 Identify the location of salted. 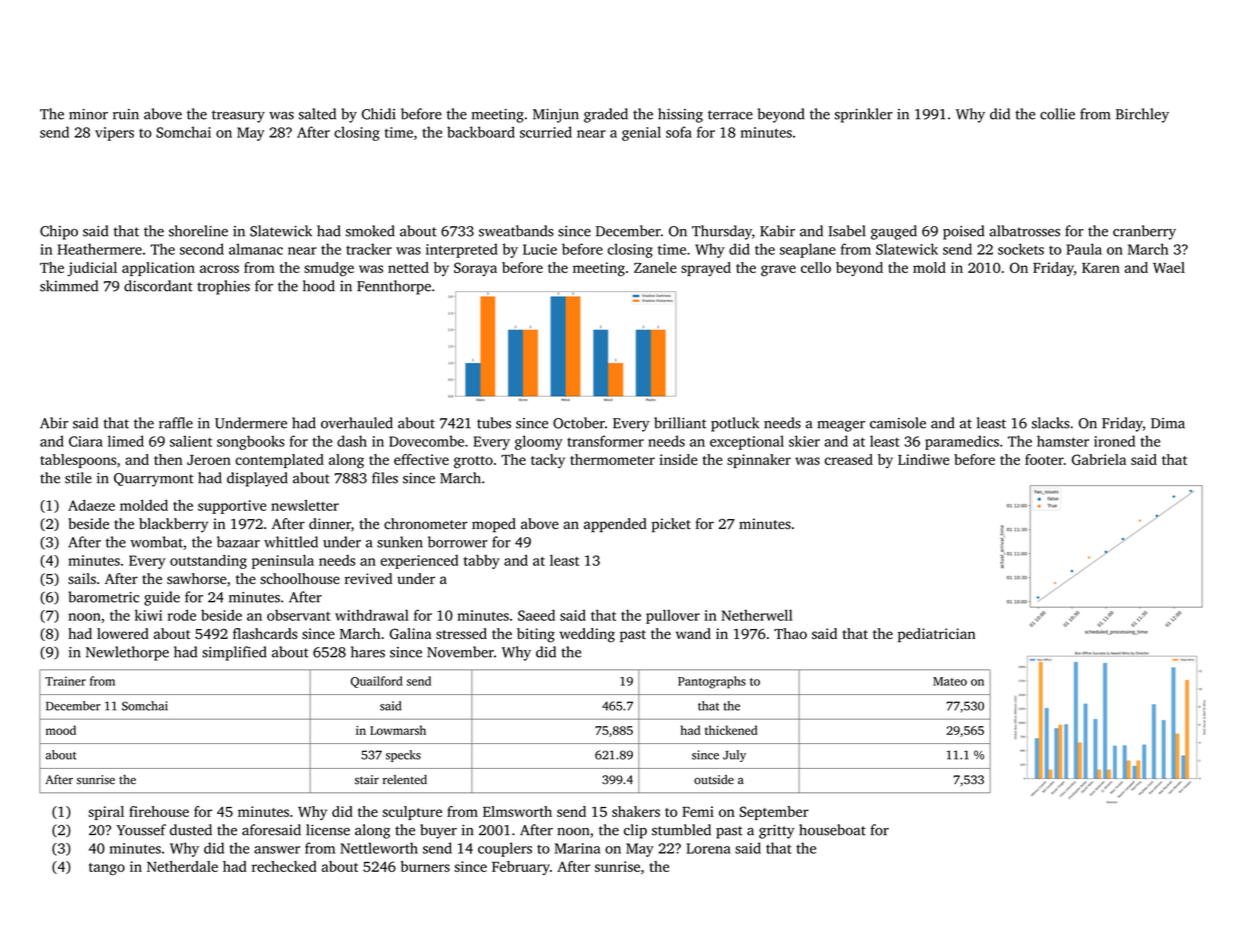
(317, 114).
